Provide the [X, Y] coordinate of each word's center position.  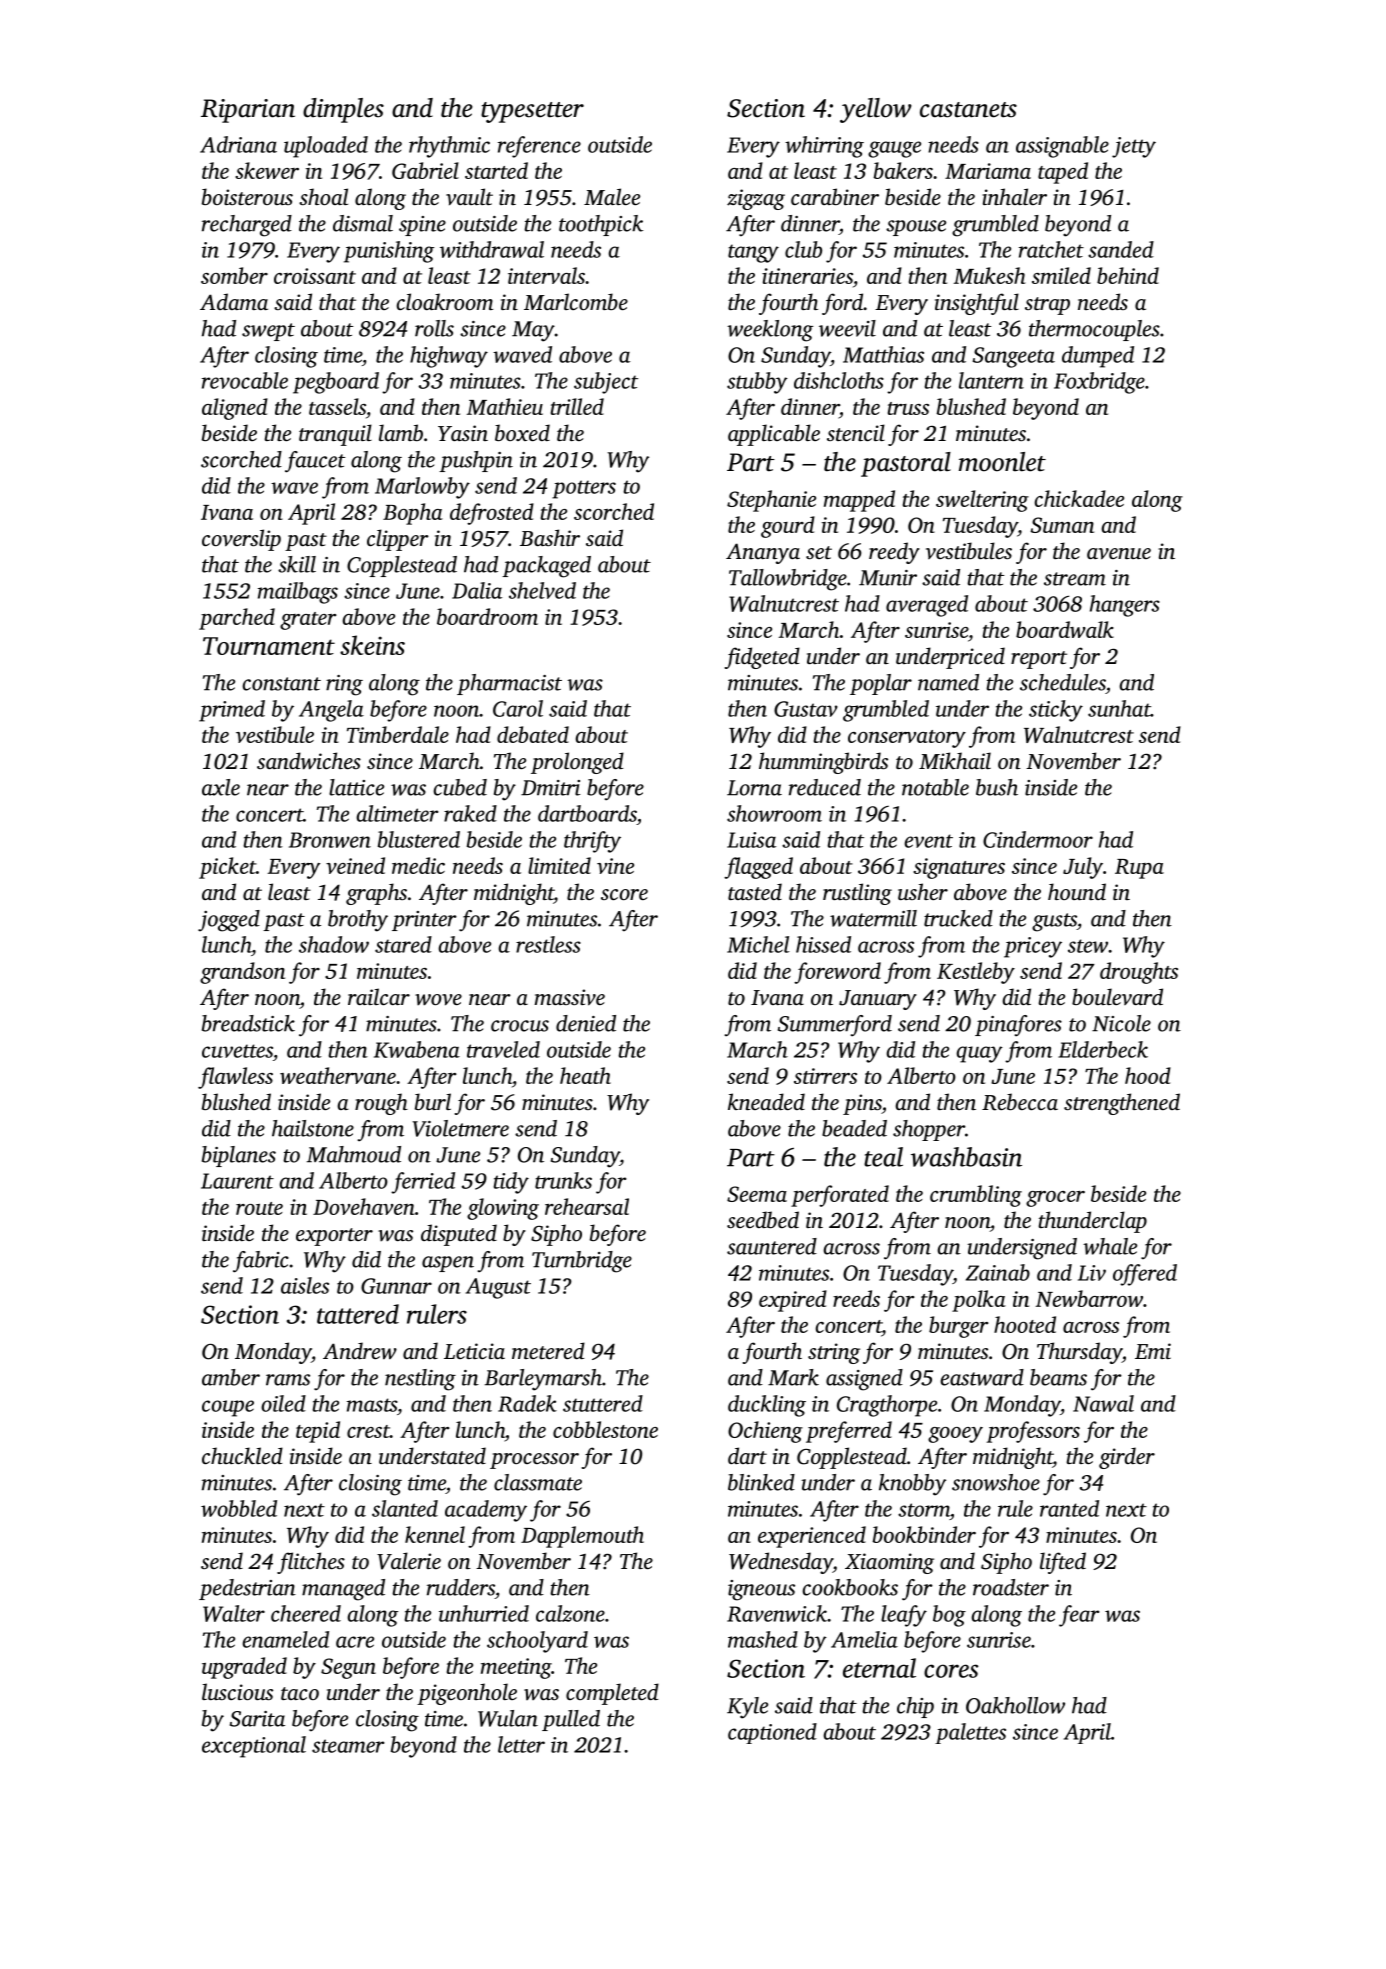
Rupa [1139, 869]
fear [1079, 1616]
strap [1047, 306]
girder [1127, 1458]
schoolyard [537, 1642]
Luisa [751, 840]
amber [231, 1377]
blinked [761, 1482]
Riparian [248, 111]
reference [539, 147]
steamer [348, 1746]
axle [221, 787]
